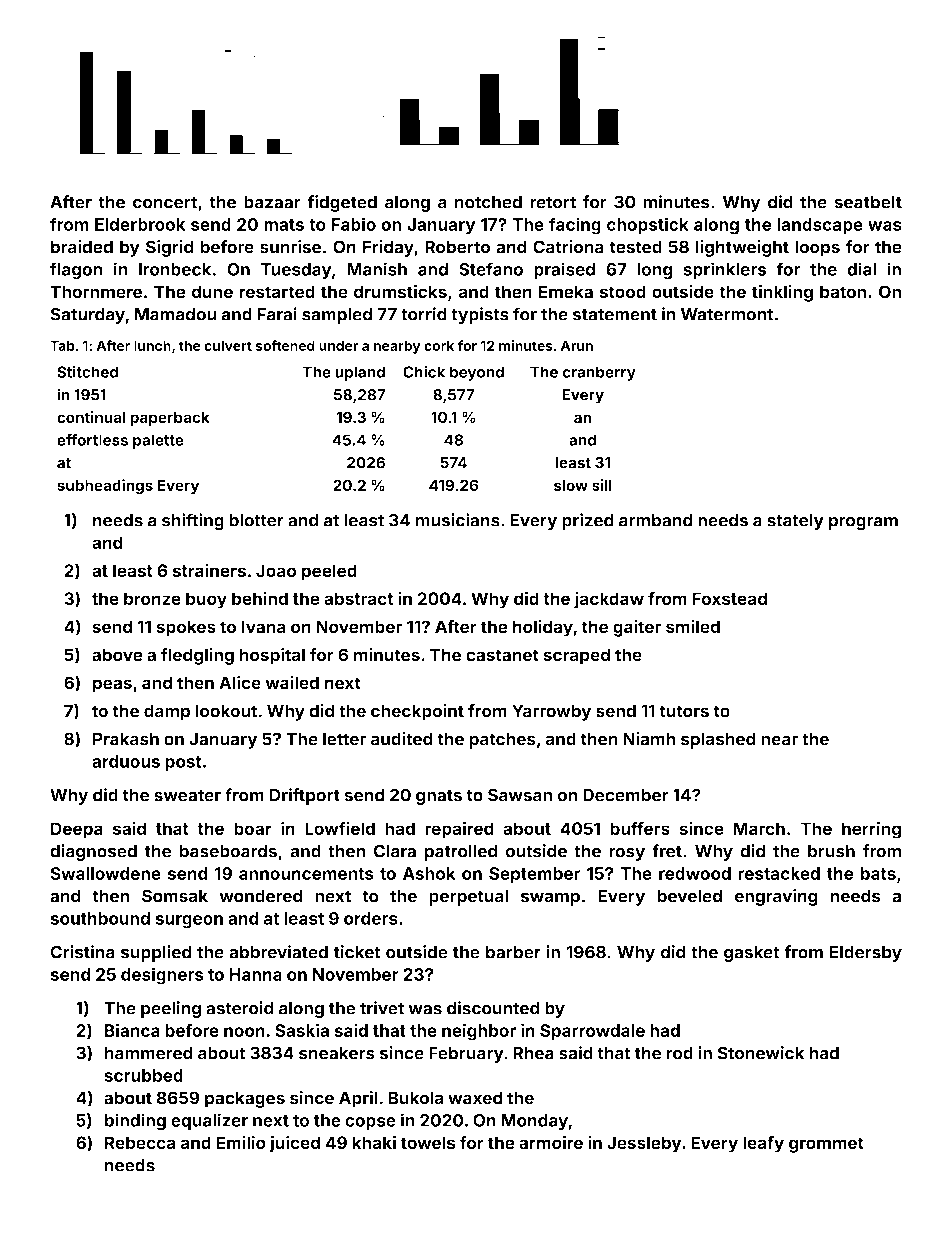  I want to click on grommet, so click(826, 1145).
